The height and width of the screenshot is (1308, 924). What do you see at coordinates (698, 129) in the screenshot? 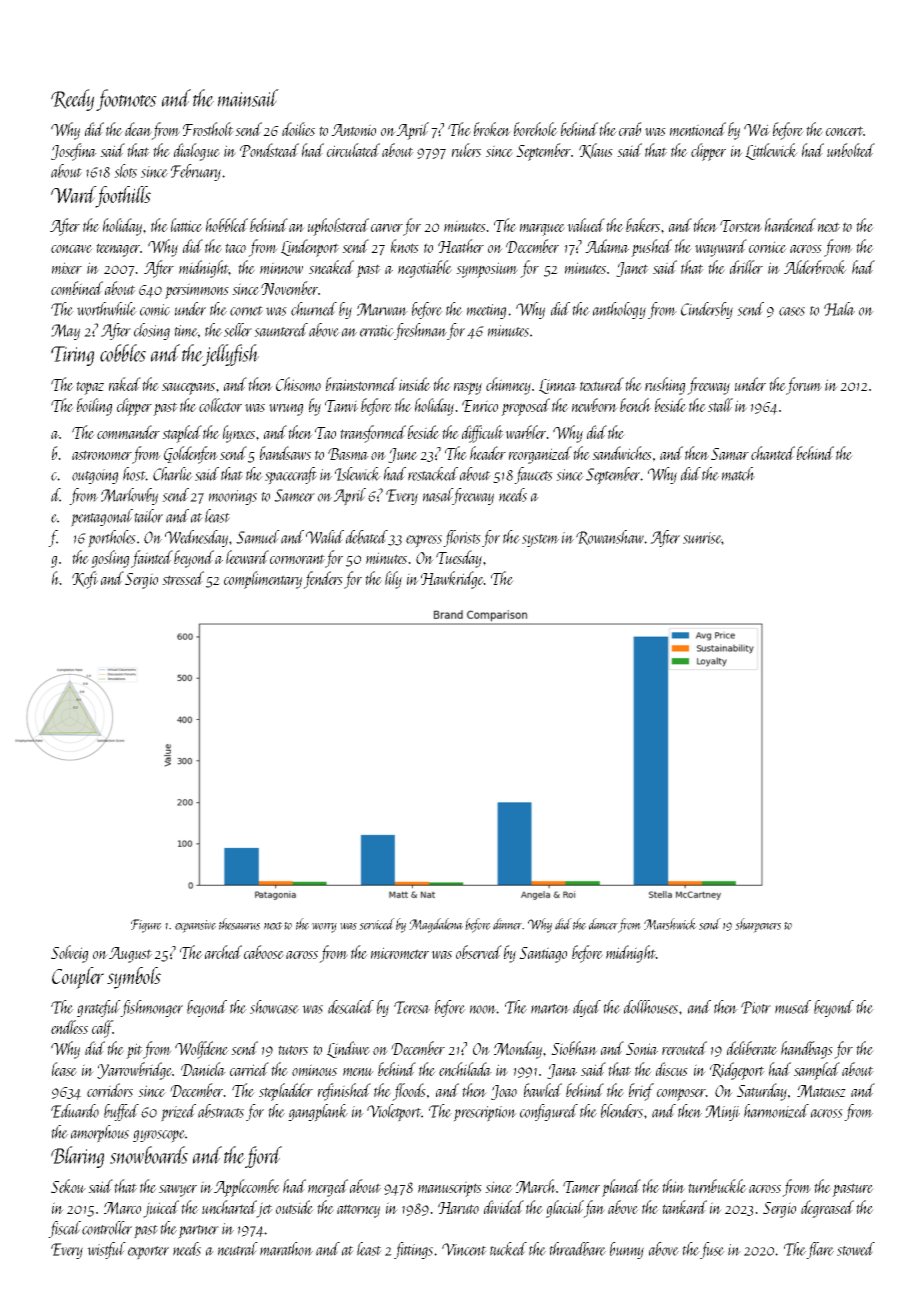
I see `mentioned` at bounding box center [698, 129].
